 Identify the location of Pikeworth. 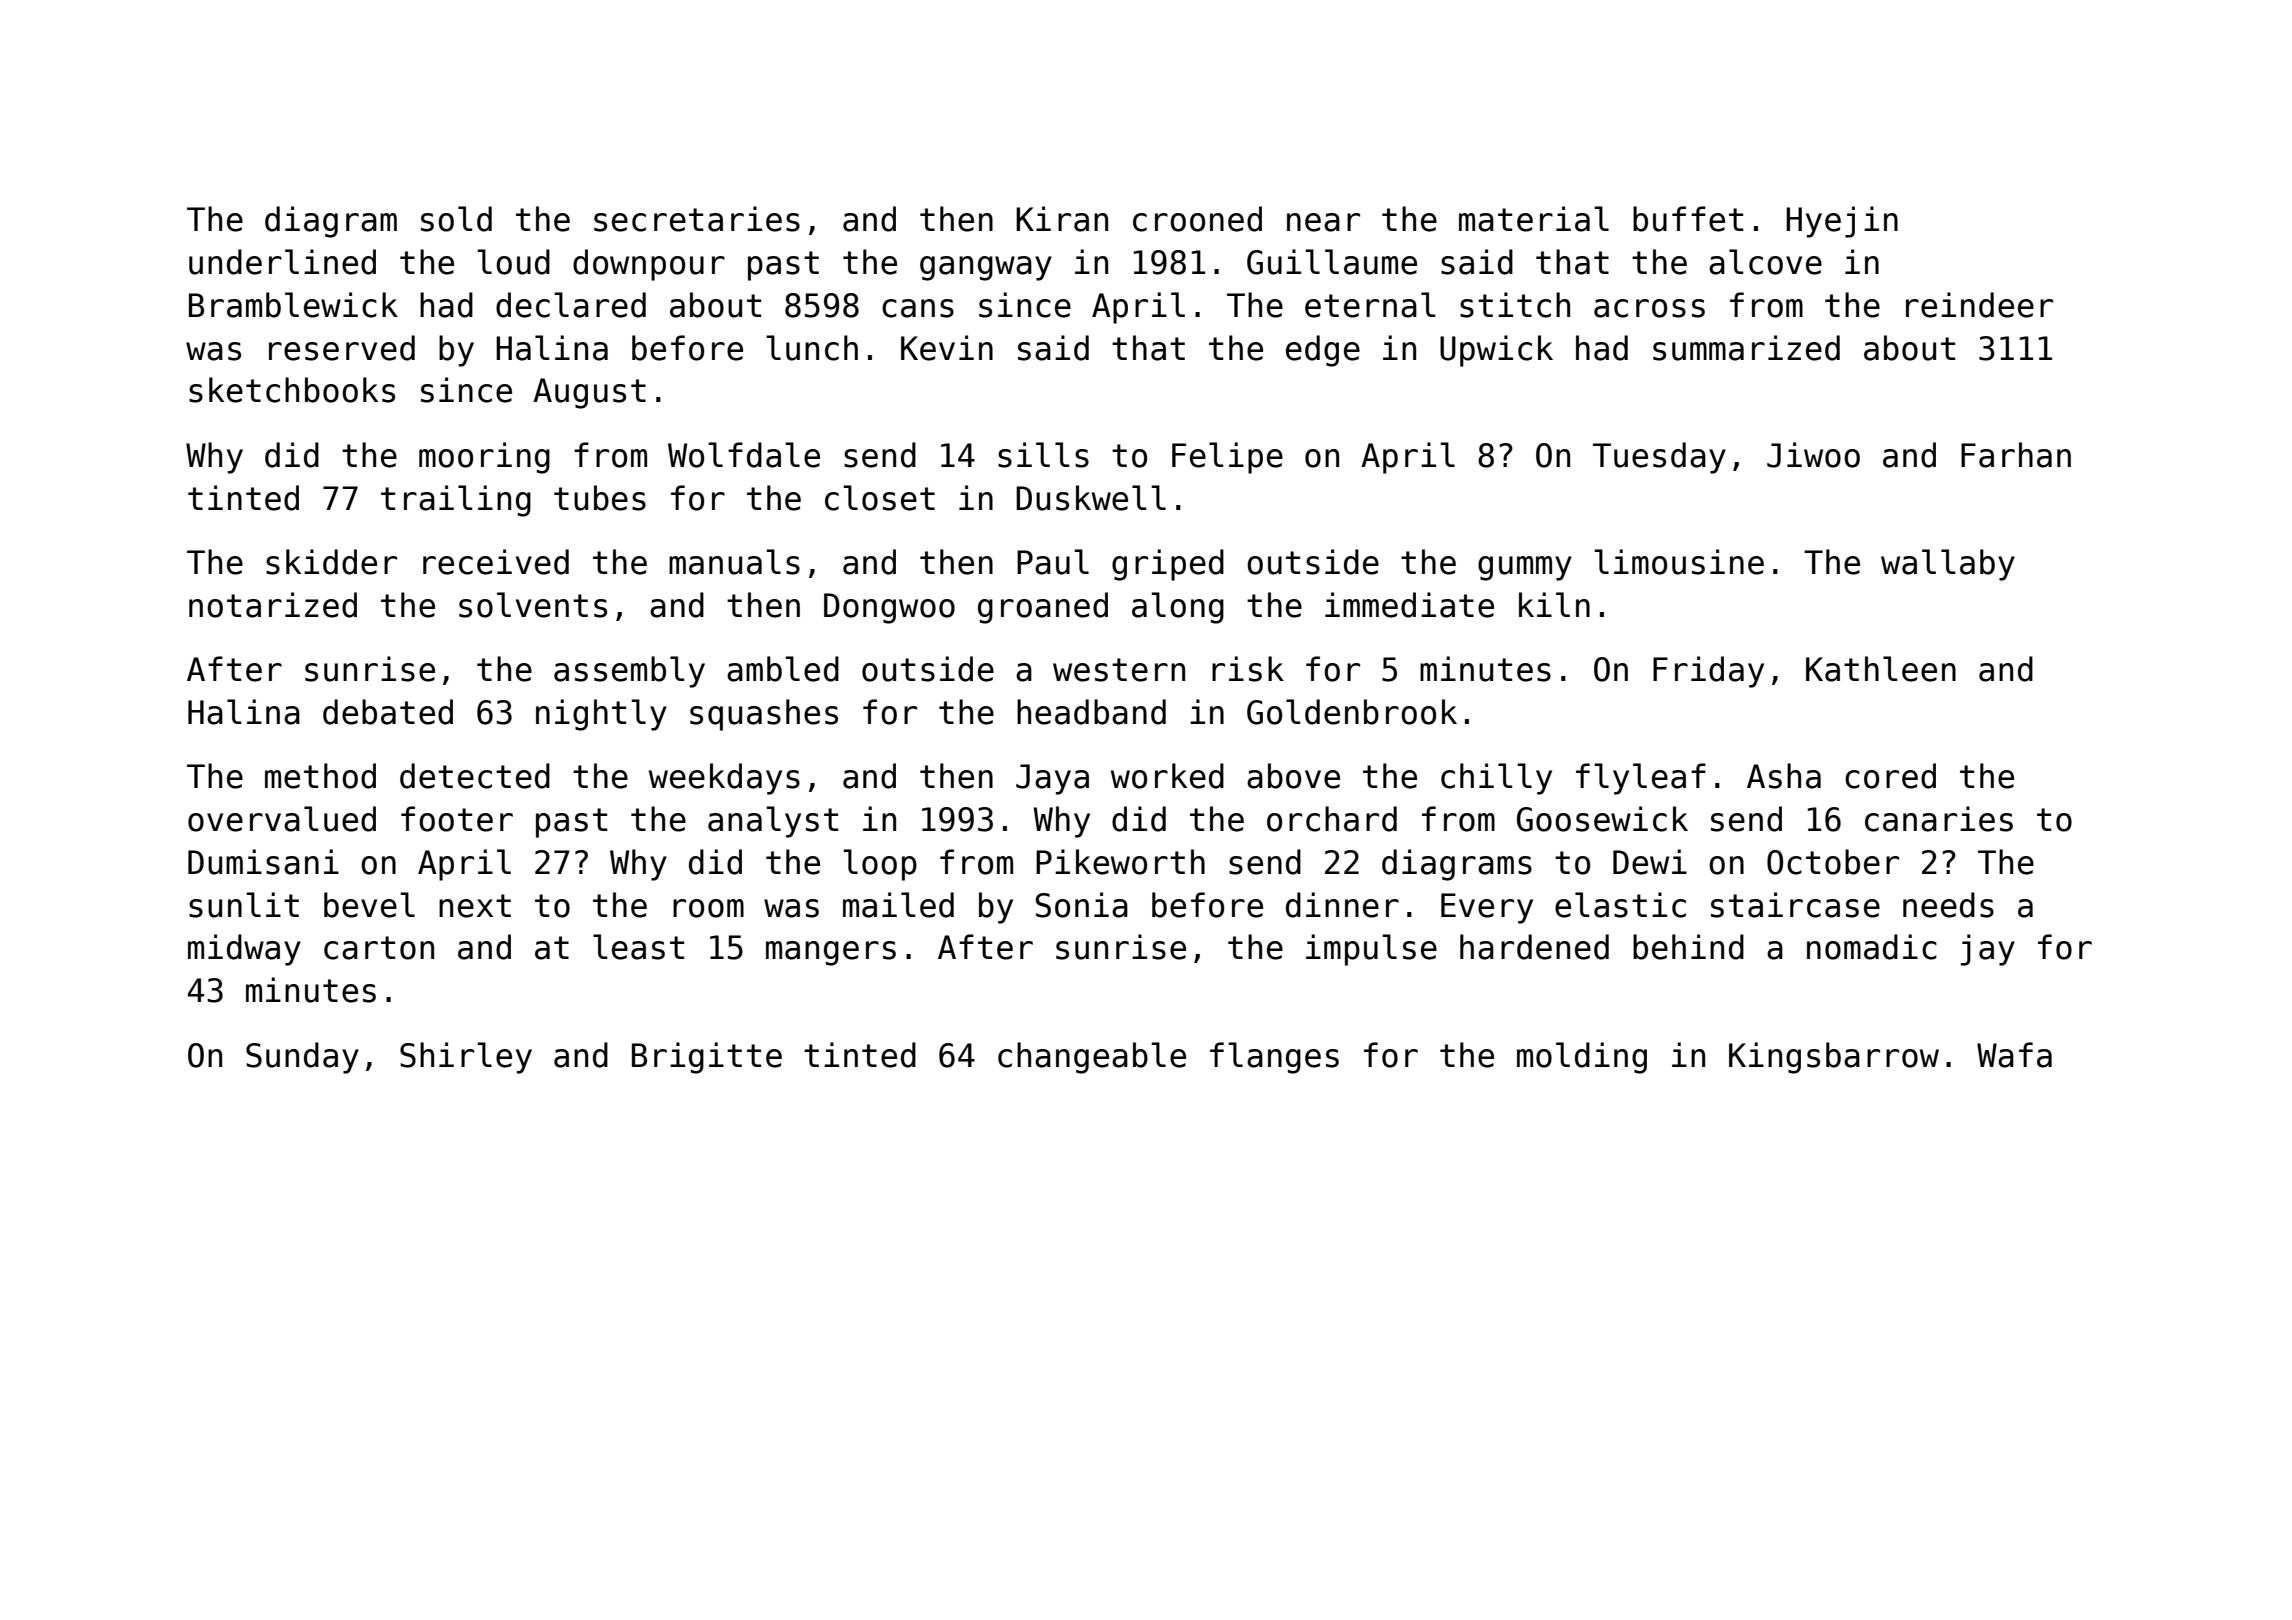
(1120, 862).
